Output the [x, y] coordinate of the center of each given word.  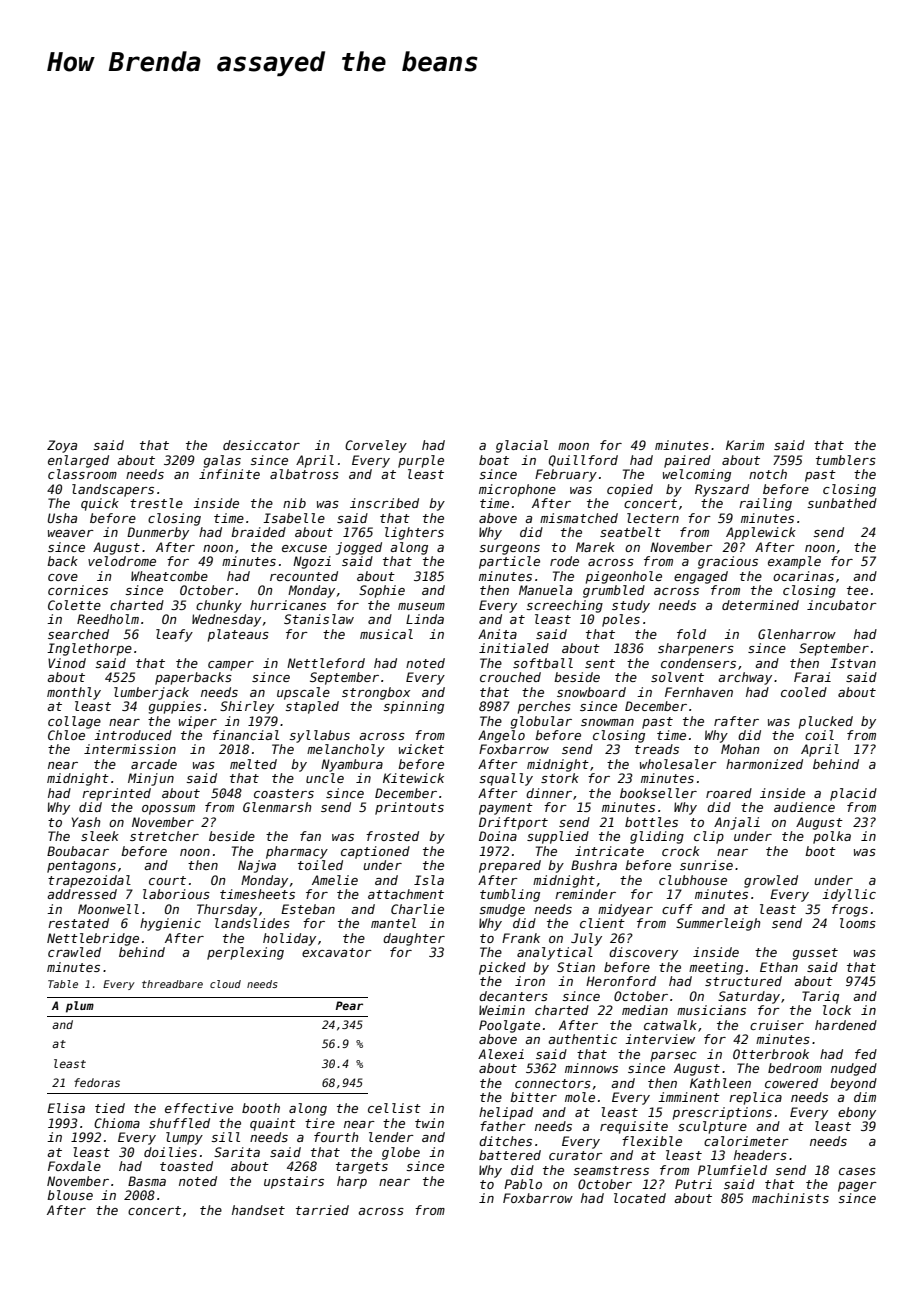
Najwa [257, 866]
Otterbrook [771, 1054]
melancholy [346, 750]
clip [709, 837]
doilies [170, 1152]
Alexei [501, 1054]
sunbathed [842, 503]
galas [222, 461]
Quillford [583, 461]
